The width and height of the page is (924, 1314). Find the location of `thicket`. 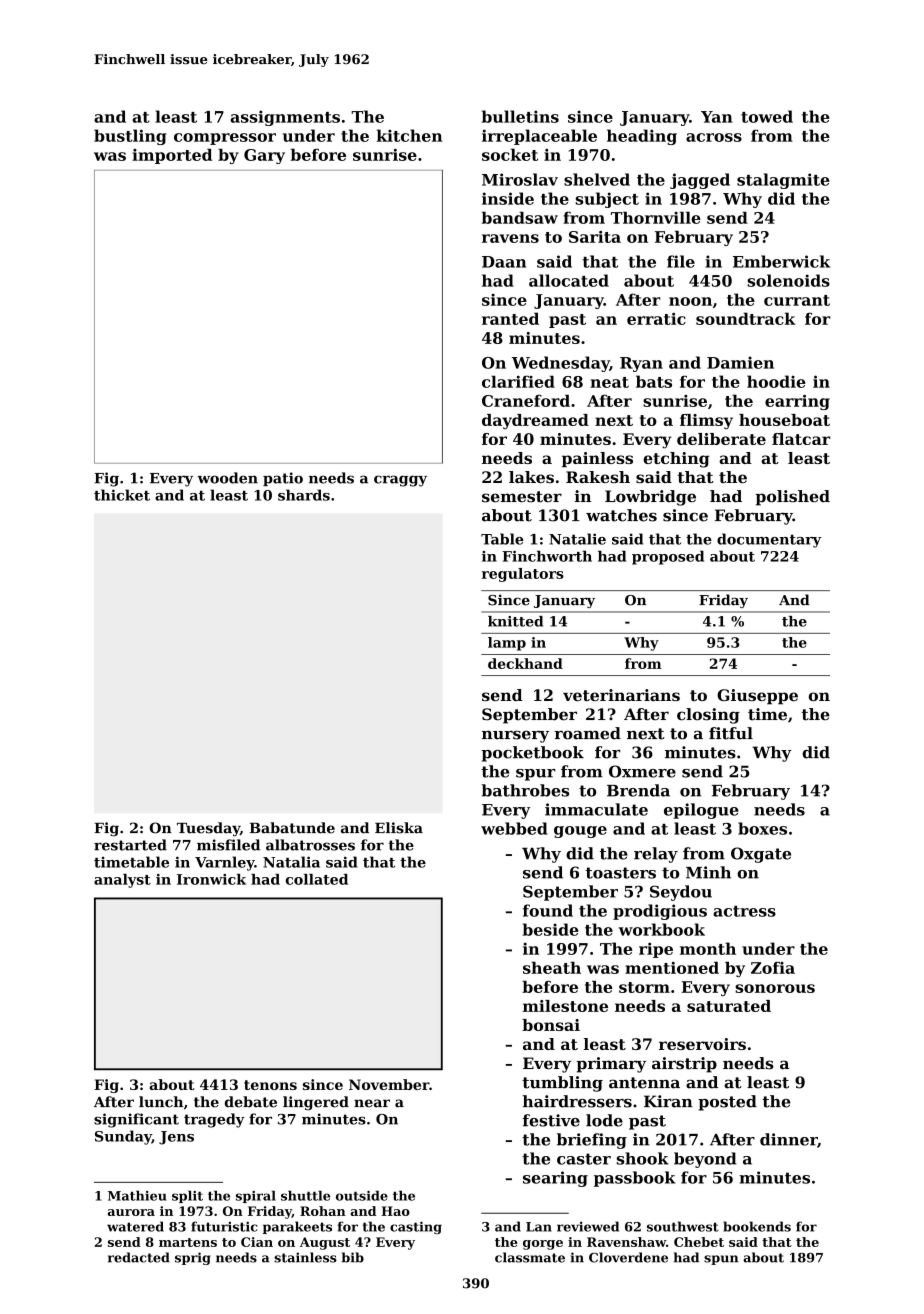

thicket is located at coordinates (122, 495).
